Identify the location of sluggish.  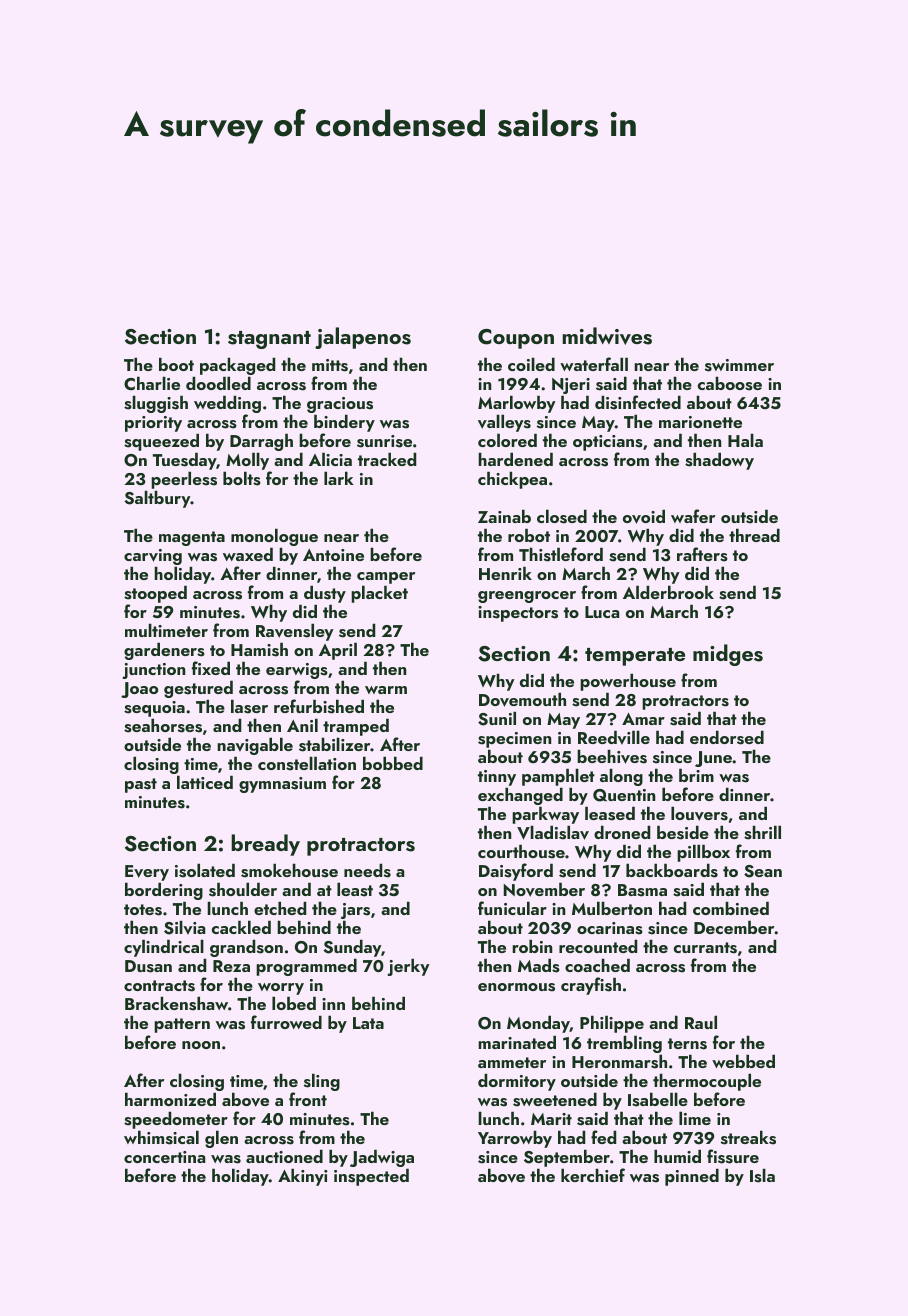
(156, 404).
